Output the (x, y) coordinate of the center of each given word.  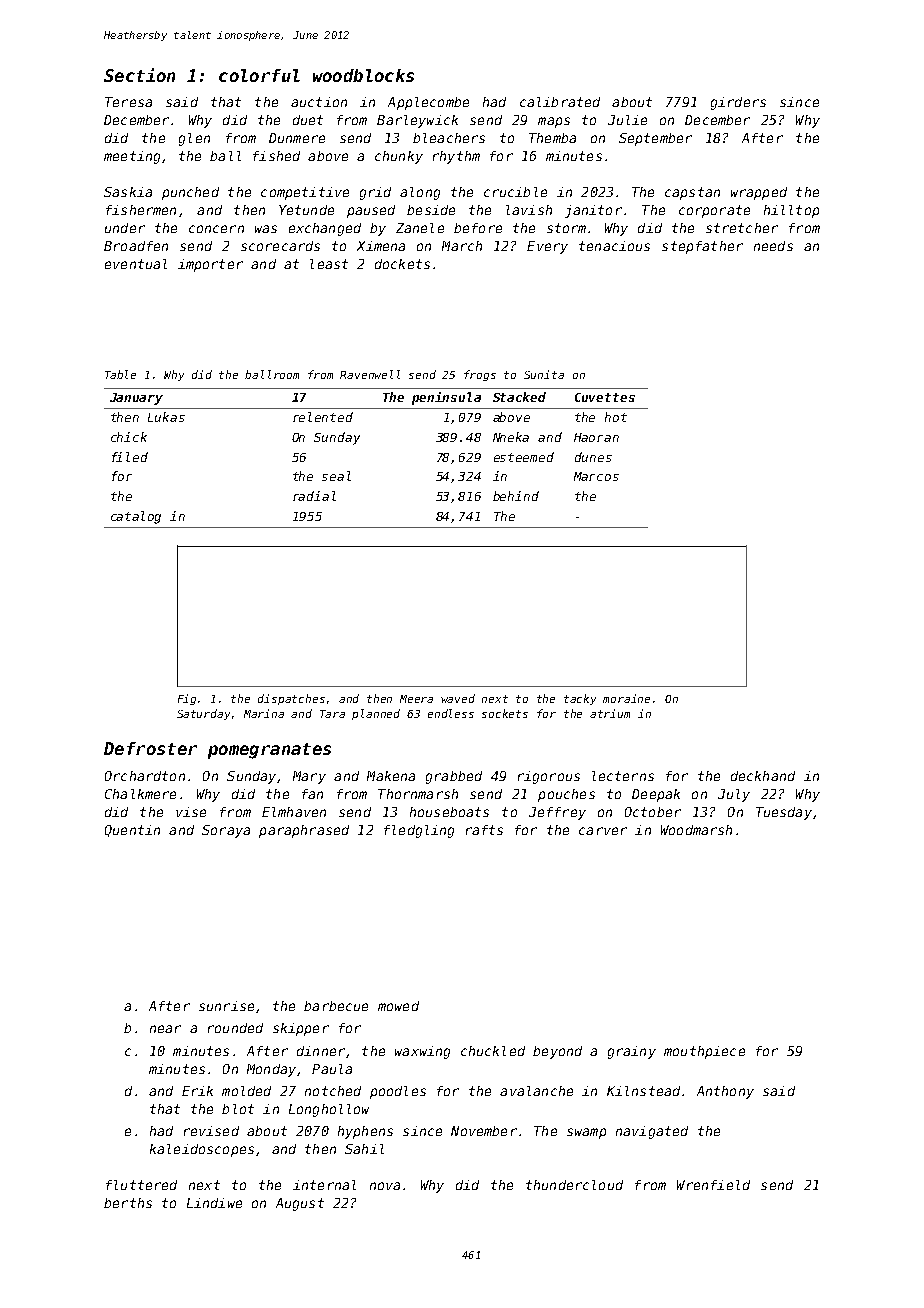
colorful (259, 75)
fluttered (141, 1185)
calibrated (560, 102)
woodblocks (363, 75)
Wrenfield (713, 1185)
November (484, 1131)
